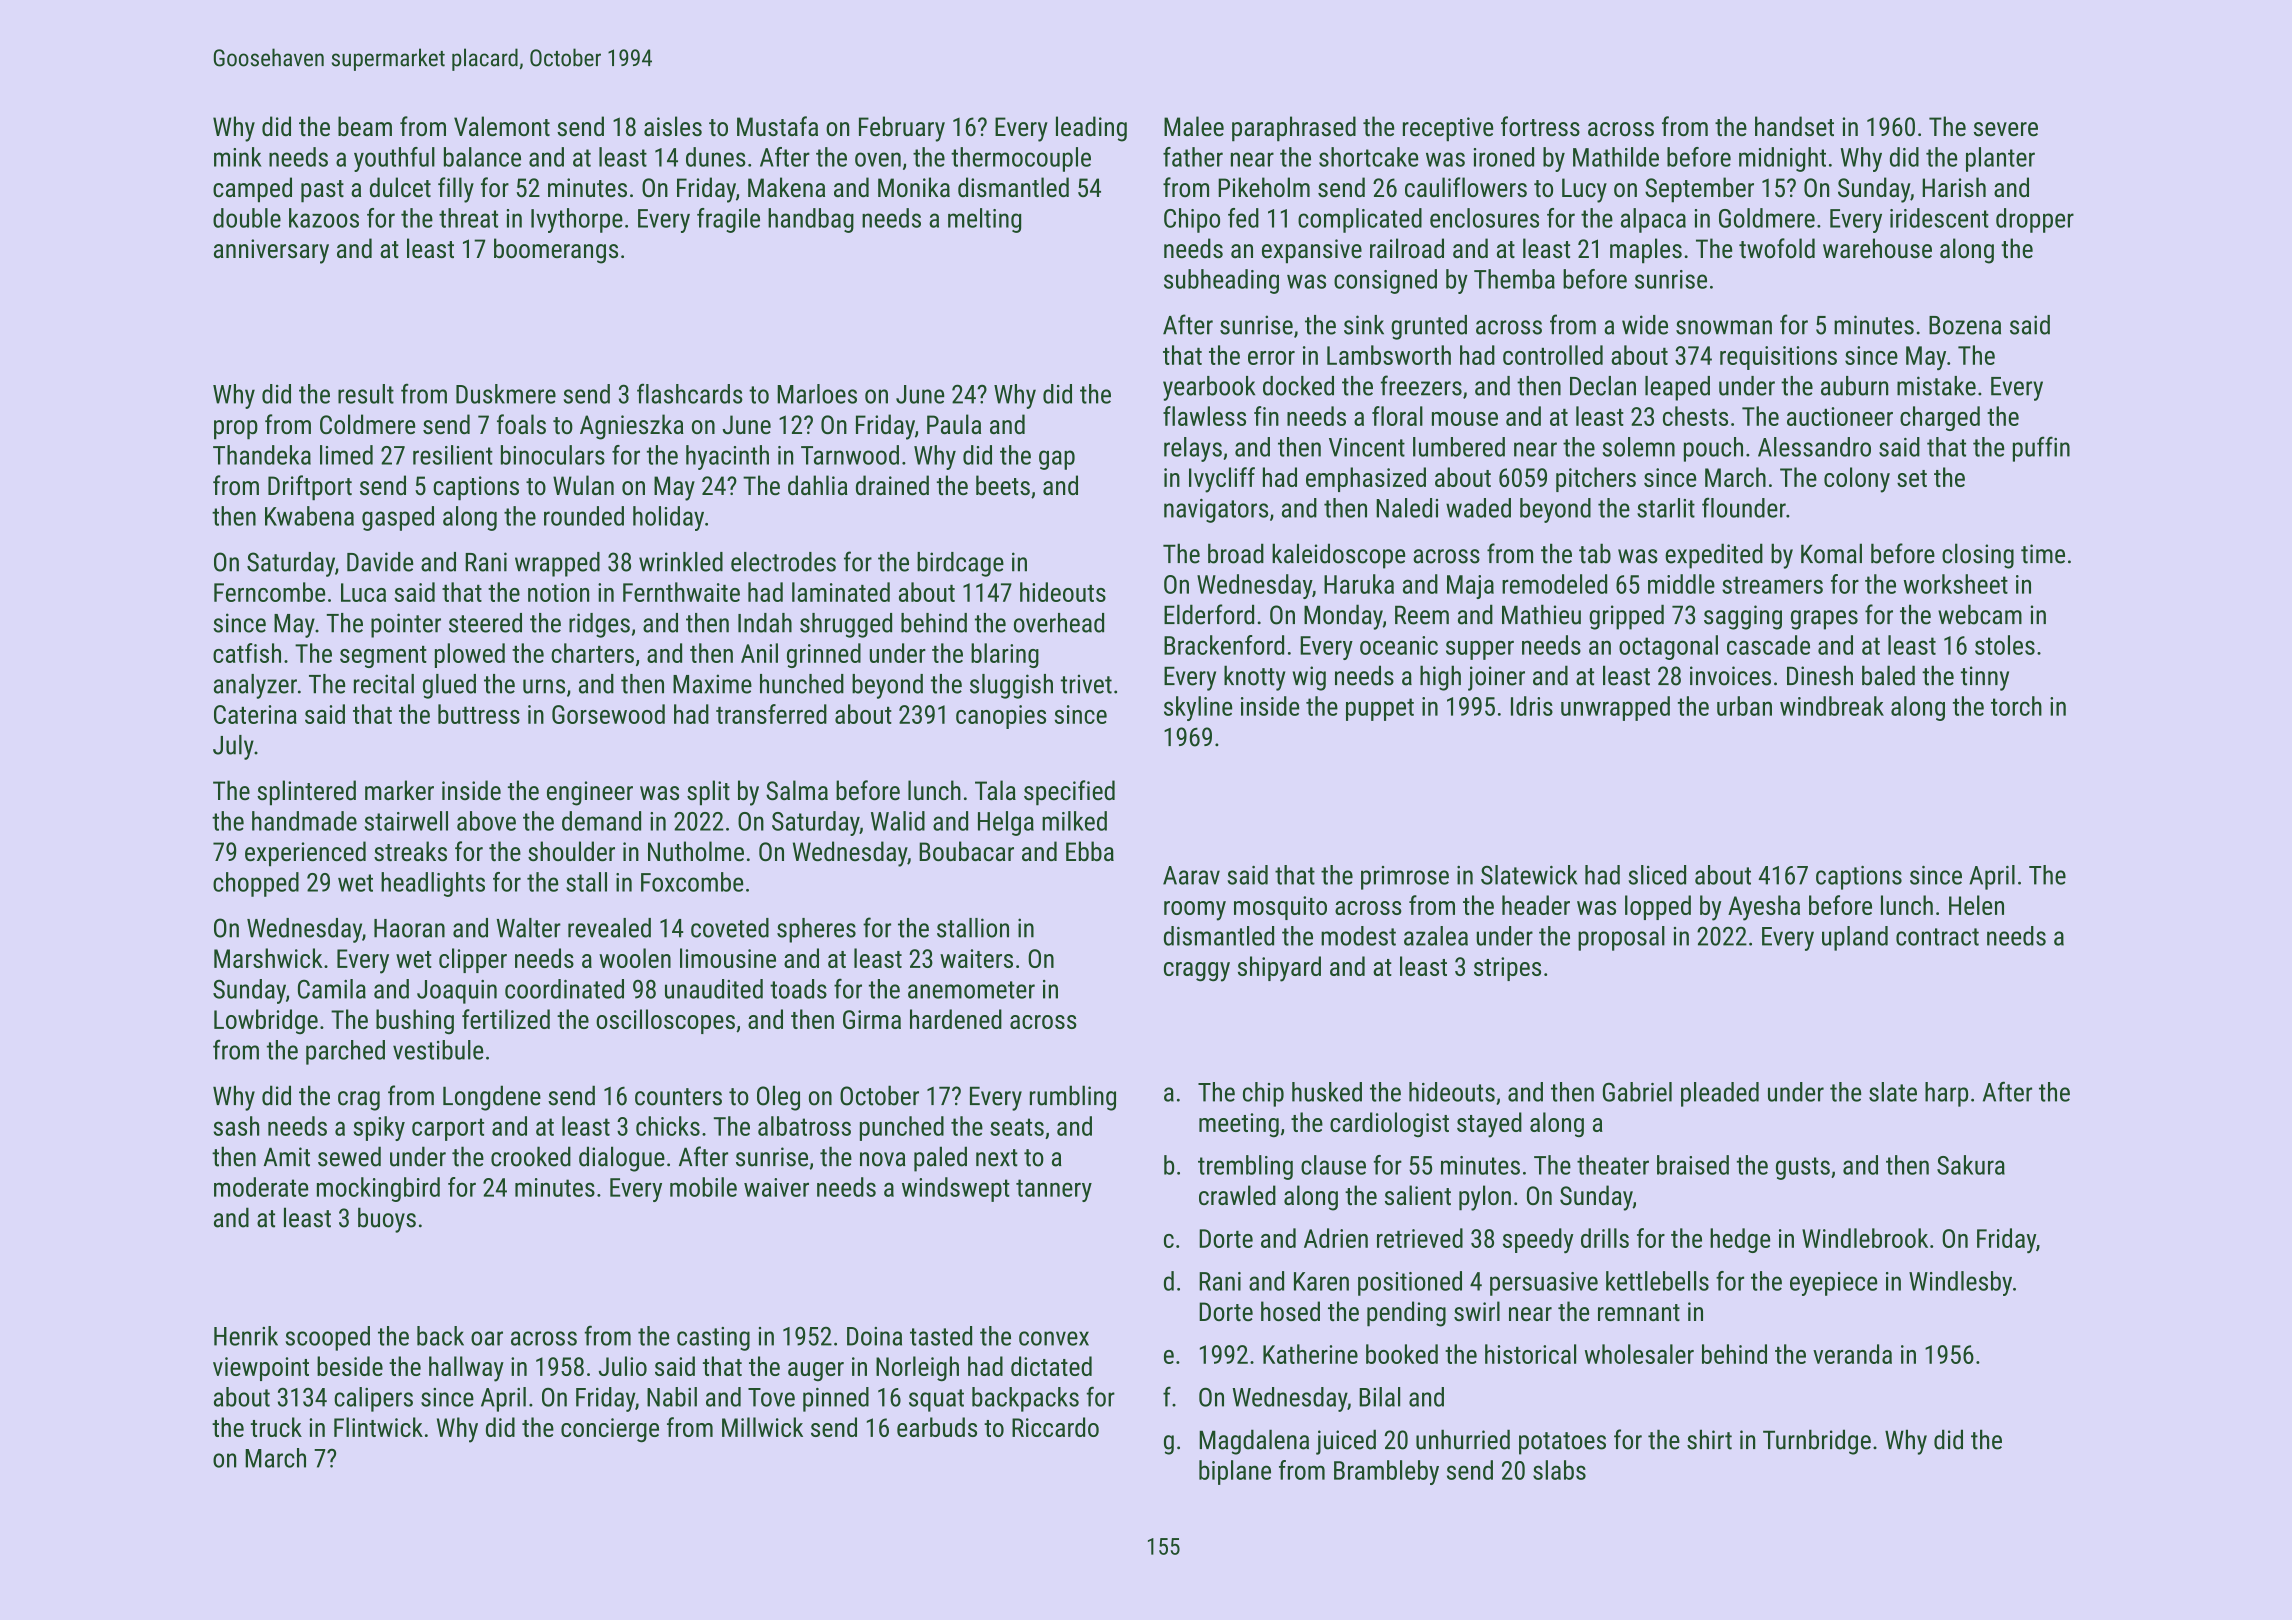 The image size is (2292, 1620). Describe the element at coordinates (433, 884) in the image. I see `headlights` at that location.
